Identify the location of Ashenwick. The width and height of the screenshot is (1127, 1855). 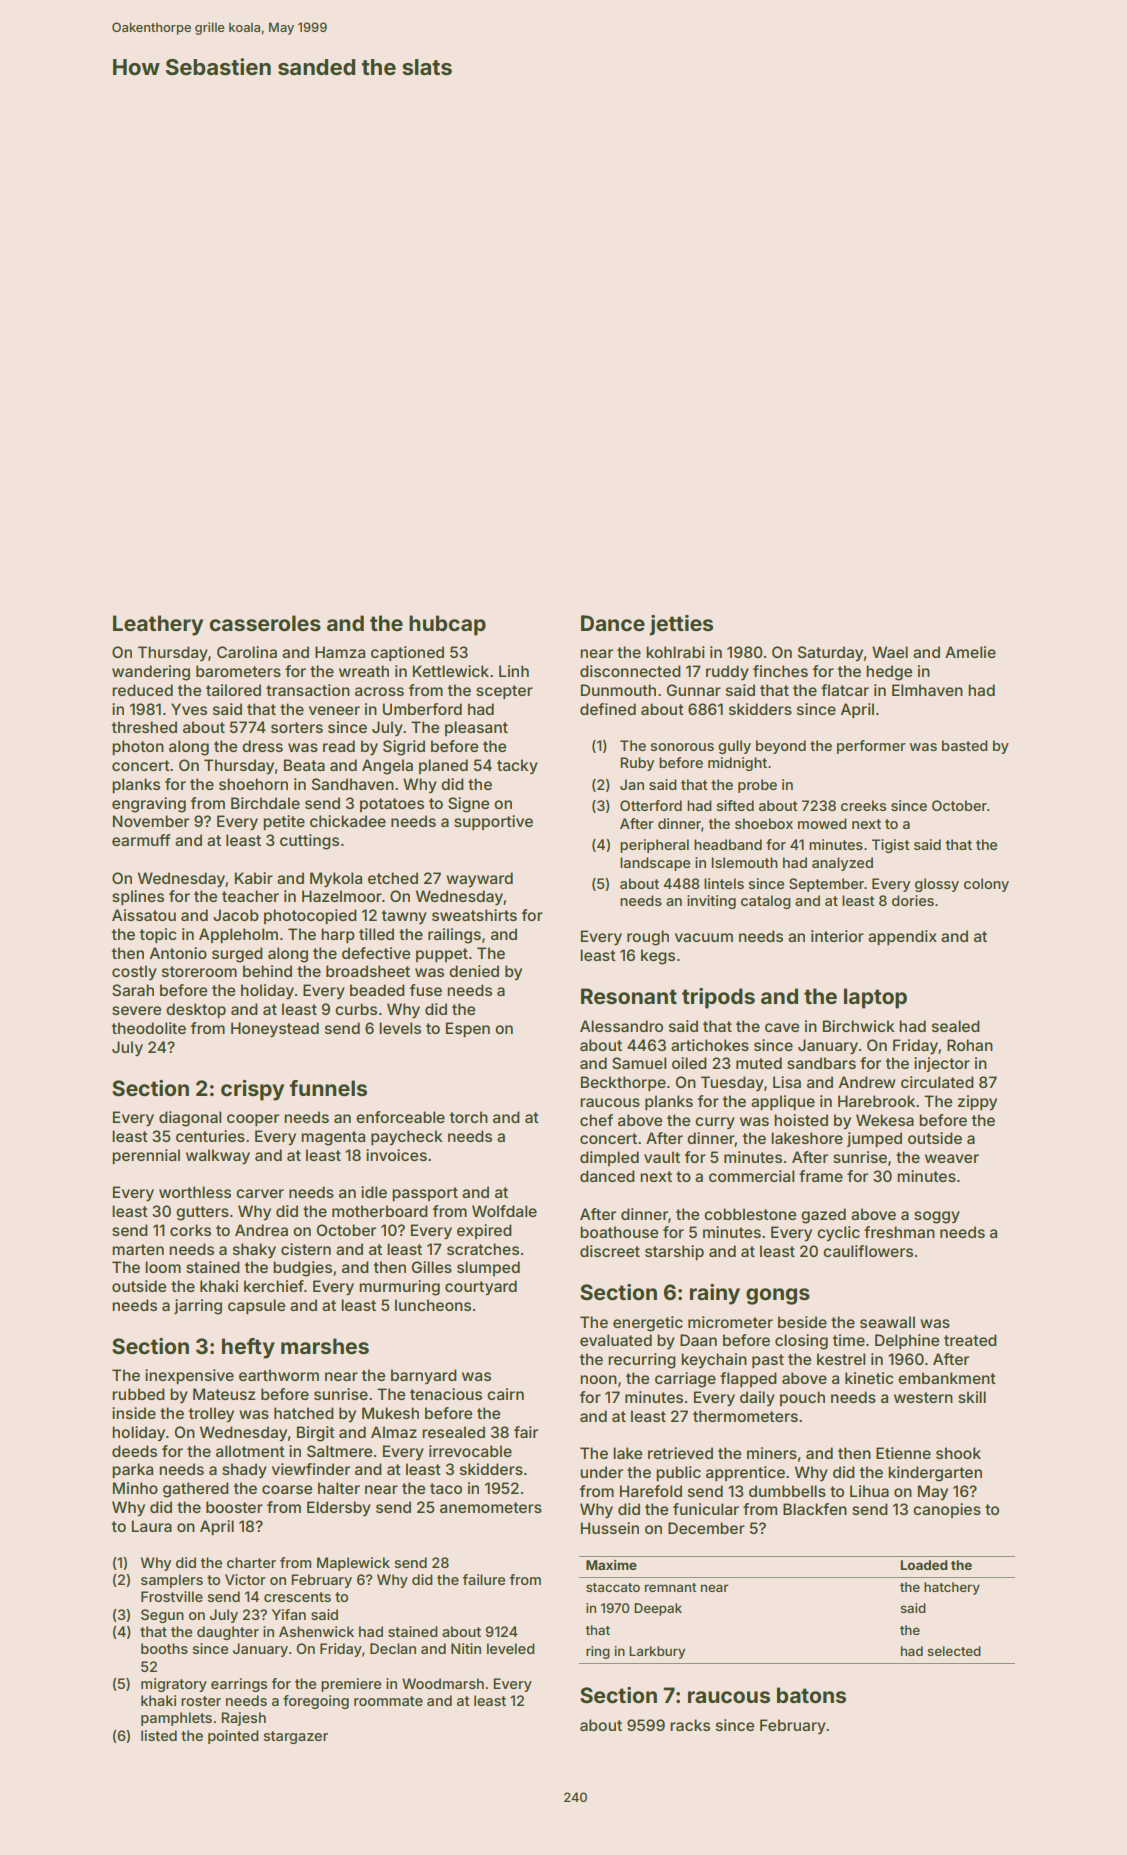
(316, 1631).
